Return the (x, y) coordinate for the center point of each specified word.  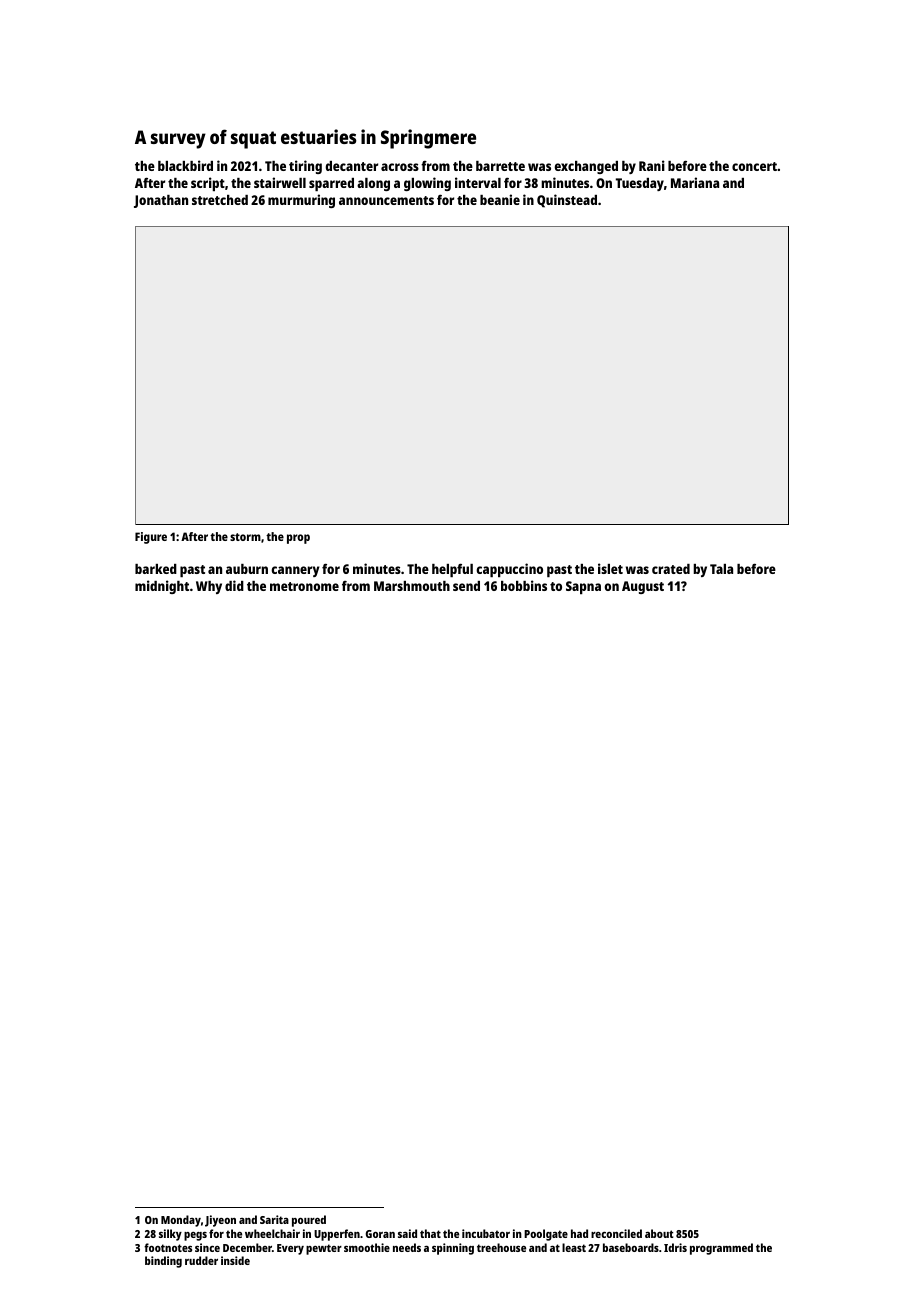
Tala (721, 569)
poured (309, 1221)
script (208, 184)
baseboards (631, 1247)
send (466, 586)
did (234, 585)
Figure (151, 538)
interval (478, 182)
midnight (162, 587)
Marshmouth (412, 586)
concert (754, 166)
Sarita (274, 1219)
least (574, 1247)
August (643, 587)
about (659, 1233)
